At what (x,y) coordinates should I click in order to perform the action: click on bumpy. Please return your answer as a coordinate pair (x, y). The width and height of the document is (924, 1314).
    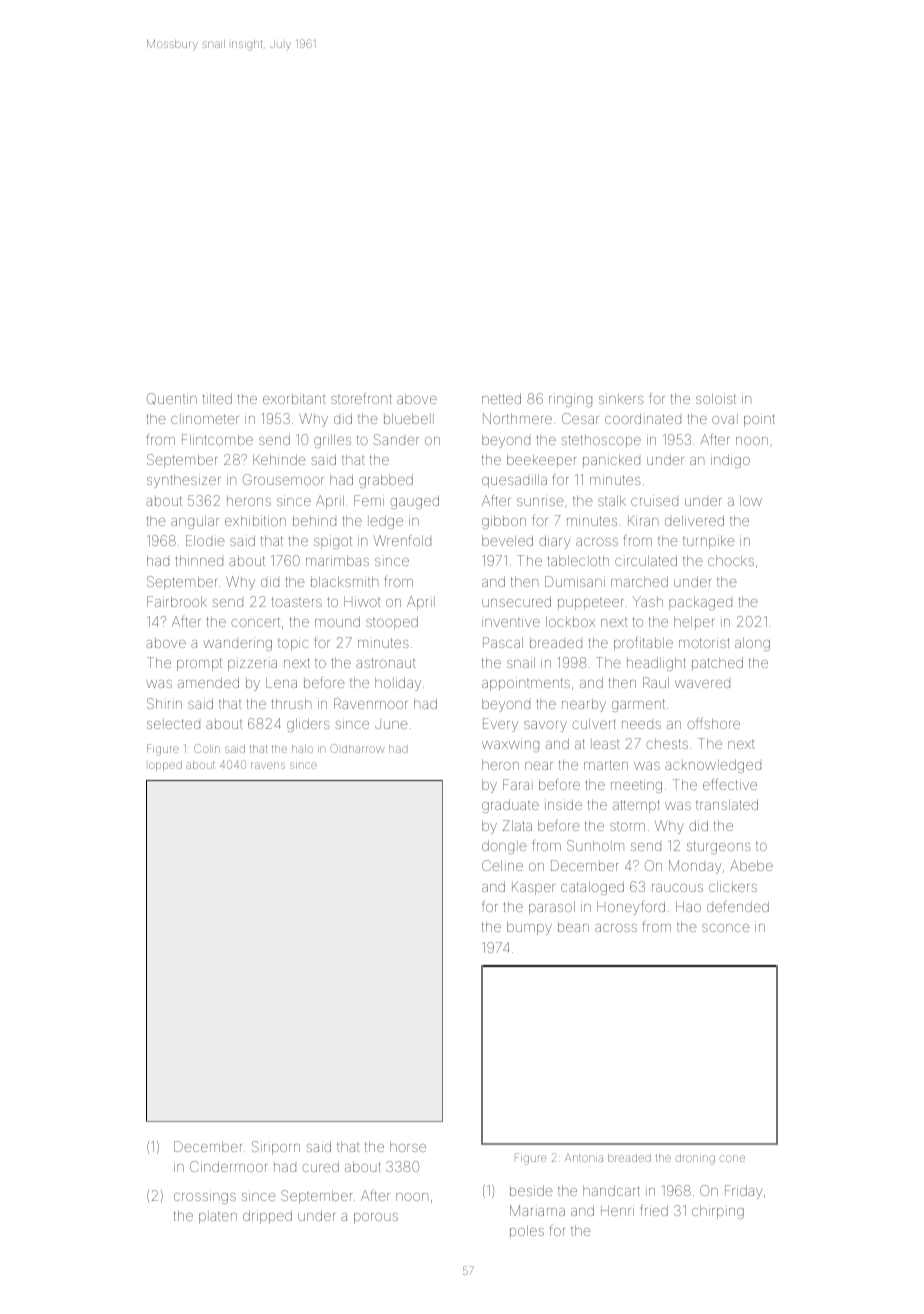
    Looking at the image, I should click on (529, 928).
